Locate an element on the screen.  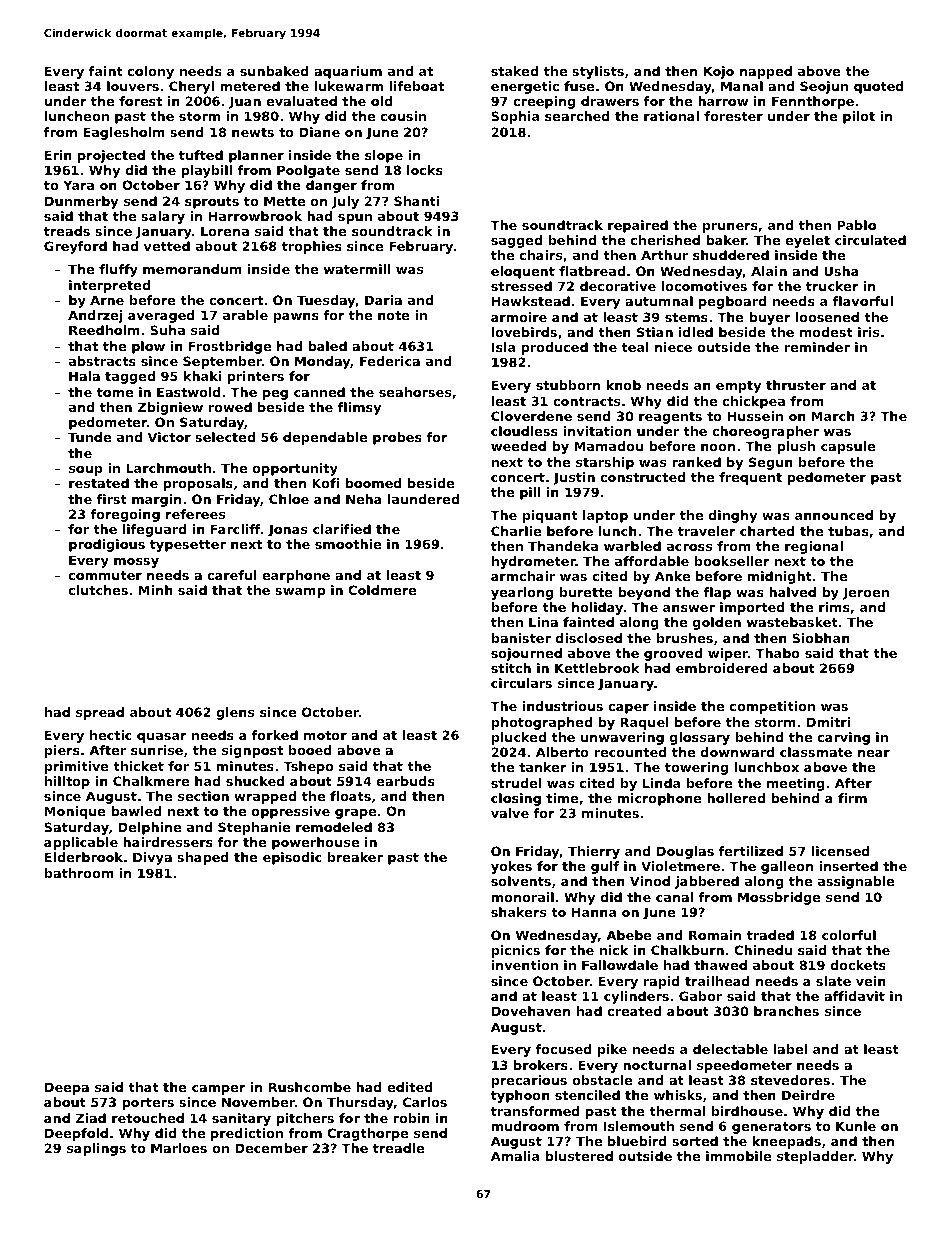
earbuds is located at coordinates (406, 781).
